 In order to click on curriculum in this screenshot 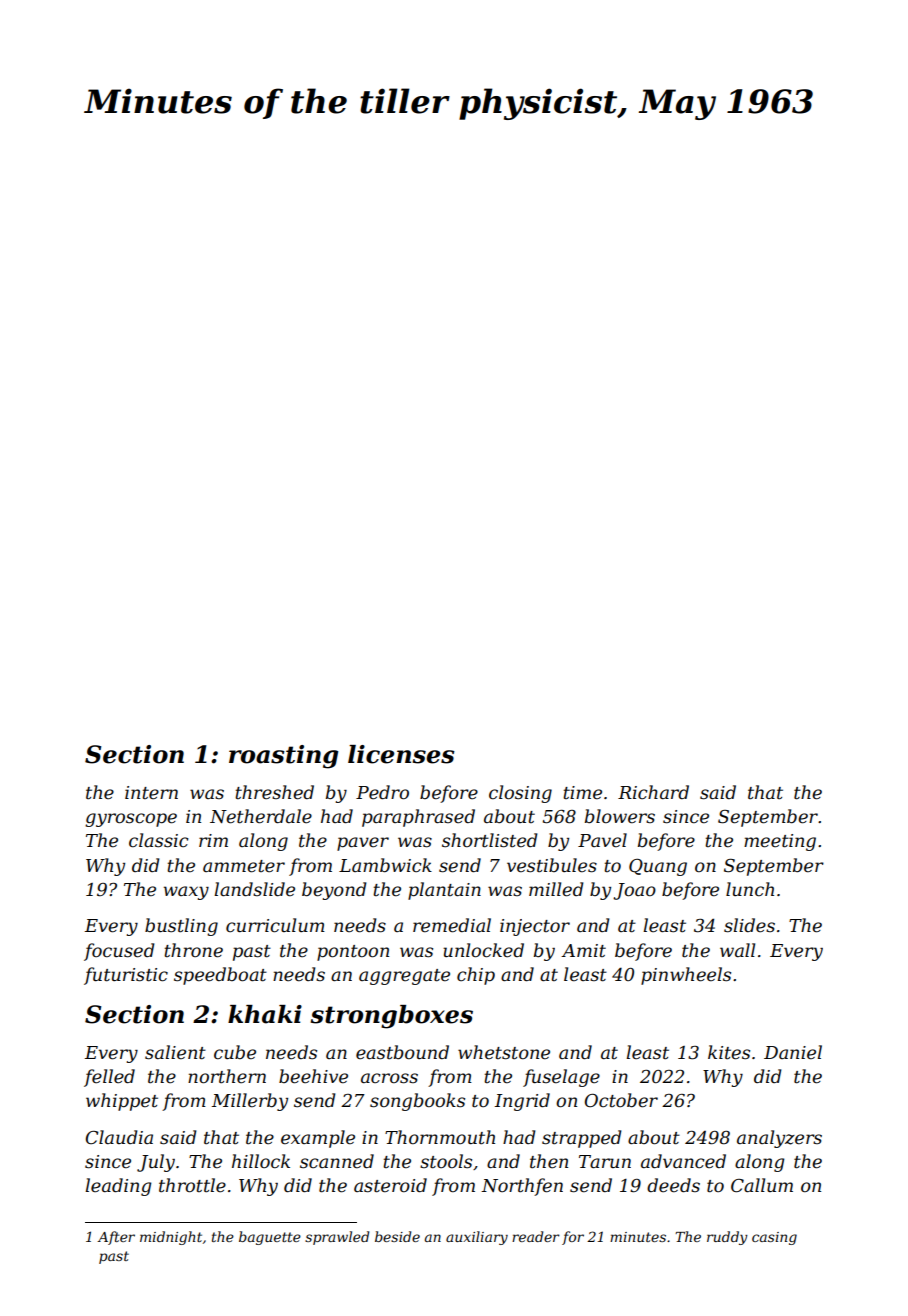, I will do `click(275, 925)`.
